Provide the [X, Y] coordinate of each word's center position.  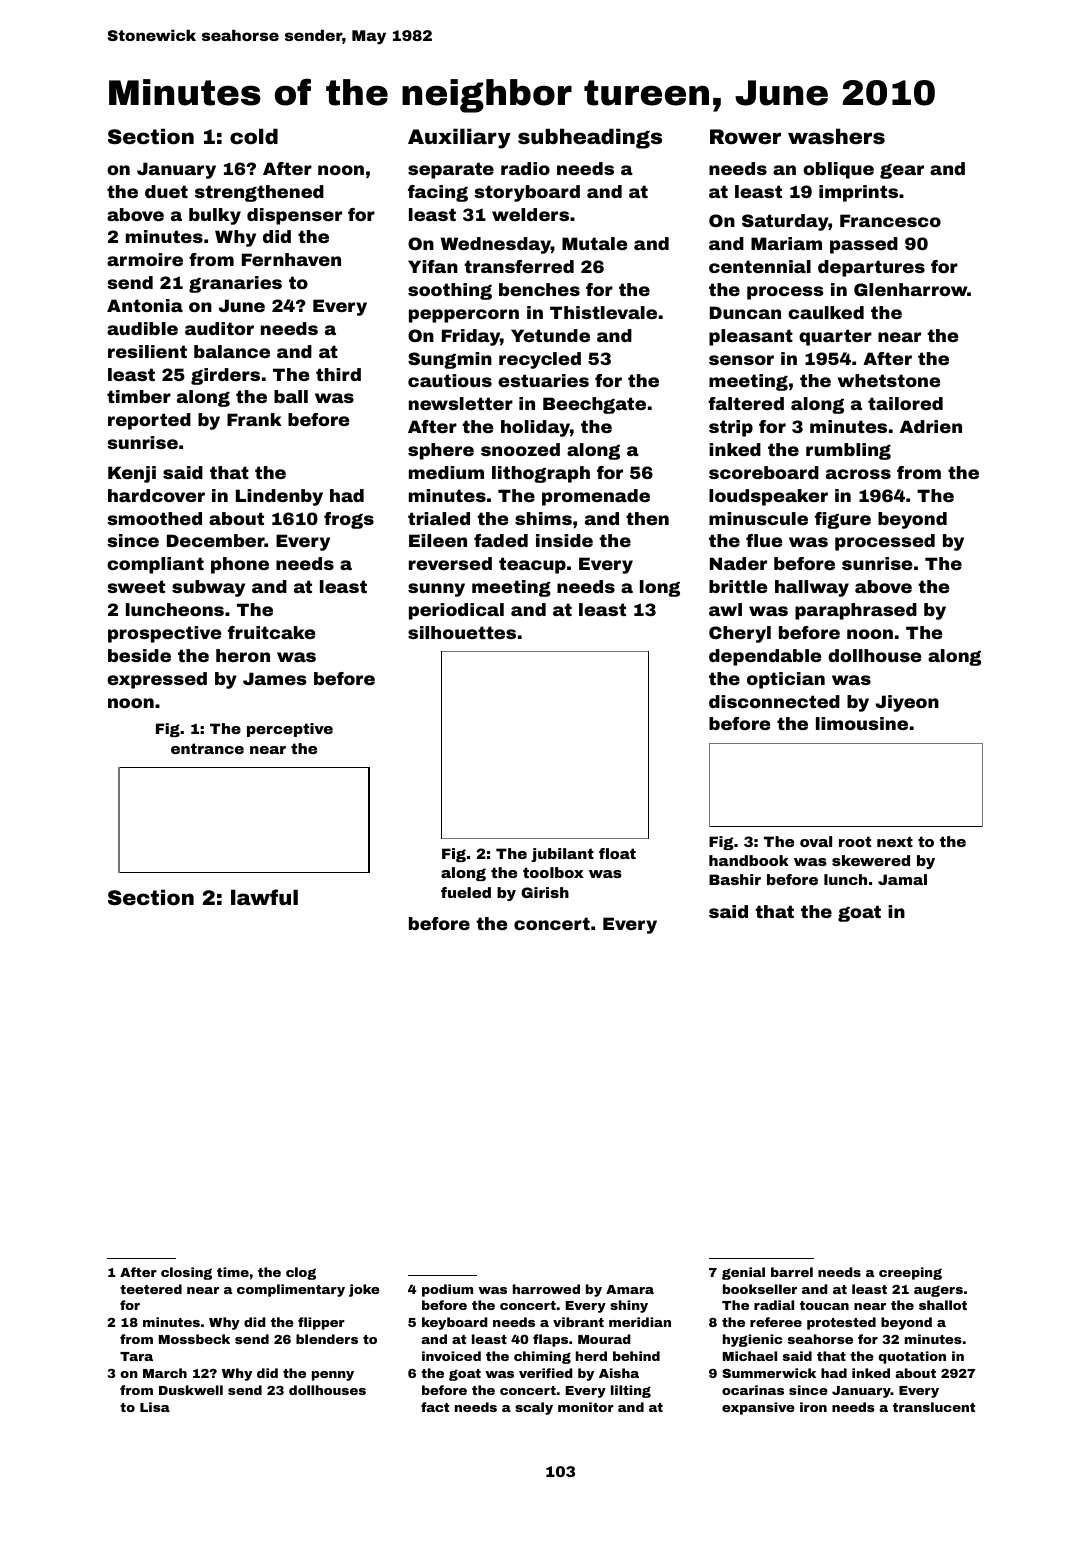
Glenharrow [910, 289]
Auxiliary [459, 138]
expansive [758, 1408]
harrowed [546, 1289]
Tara [136, 1356]
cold [254, 136]
